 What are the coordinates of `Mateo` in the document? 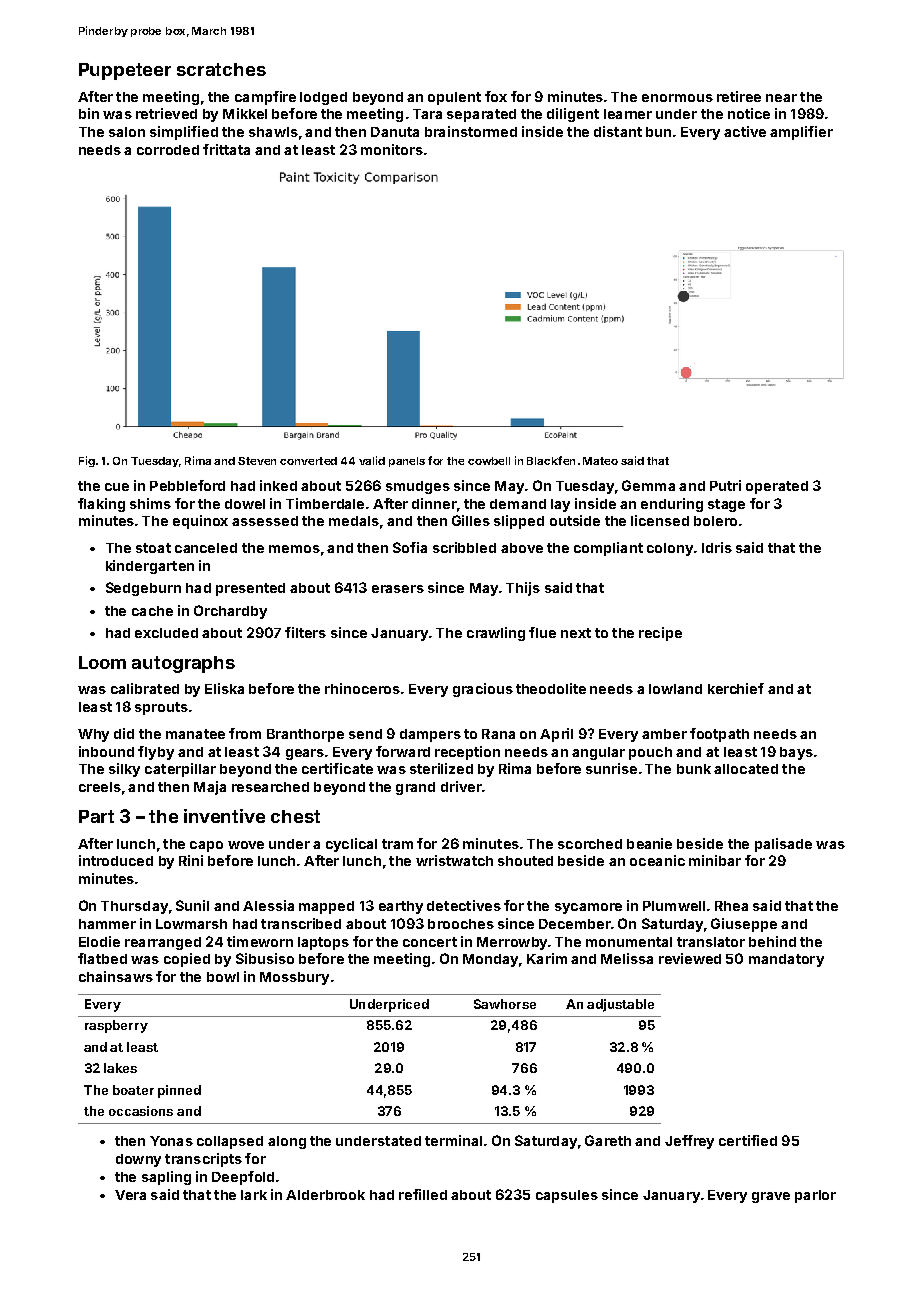 It's located at (600, 461).
